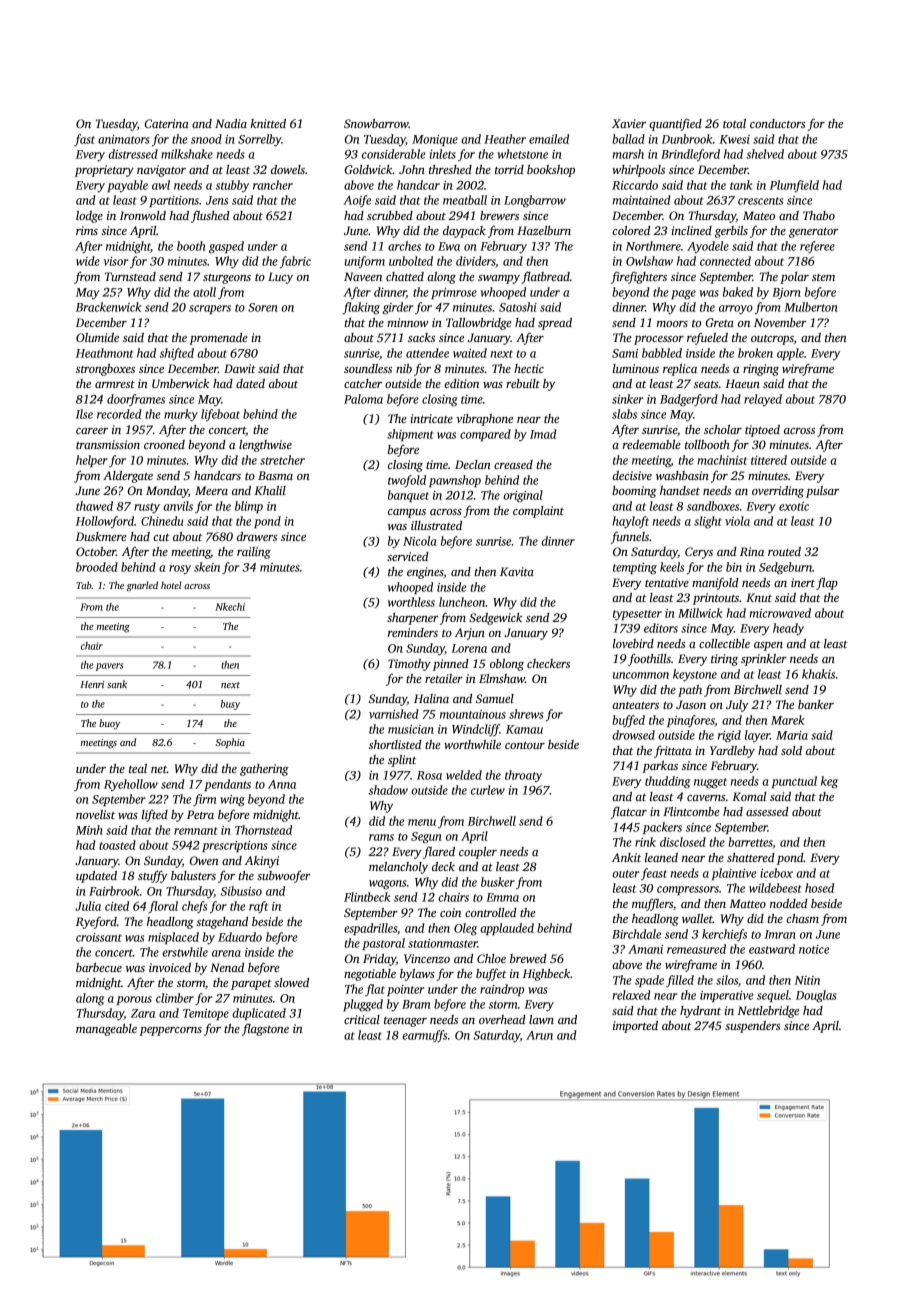 The image size is (924, 1308). I want to click on colored, so click(631, 230).
